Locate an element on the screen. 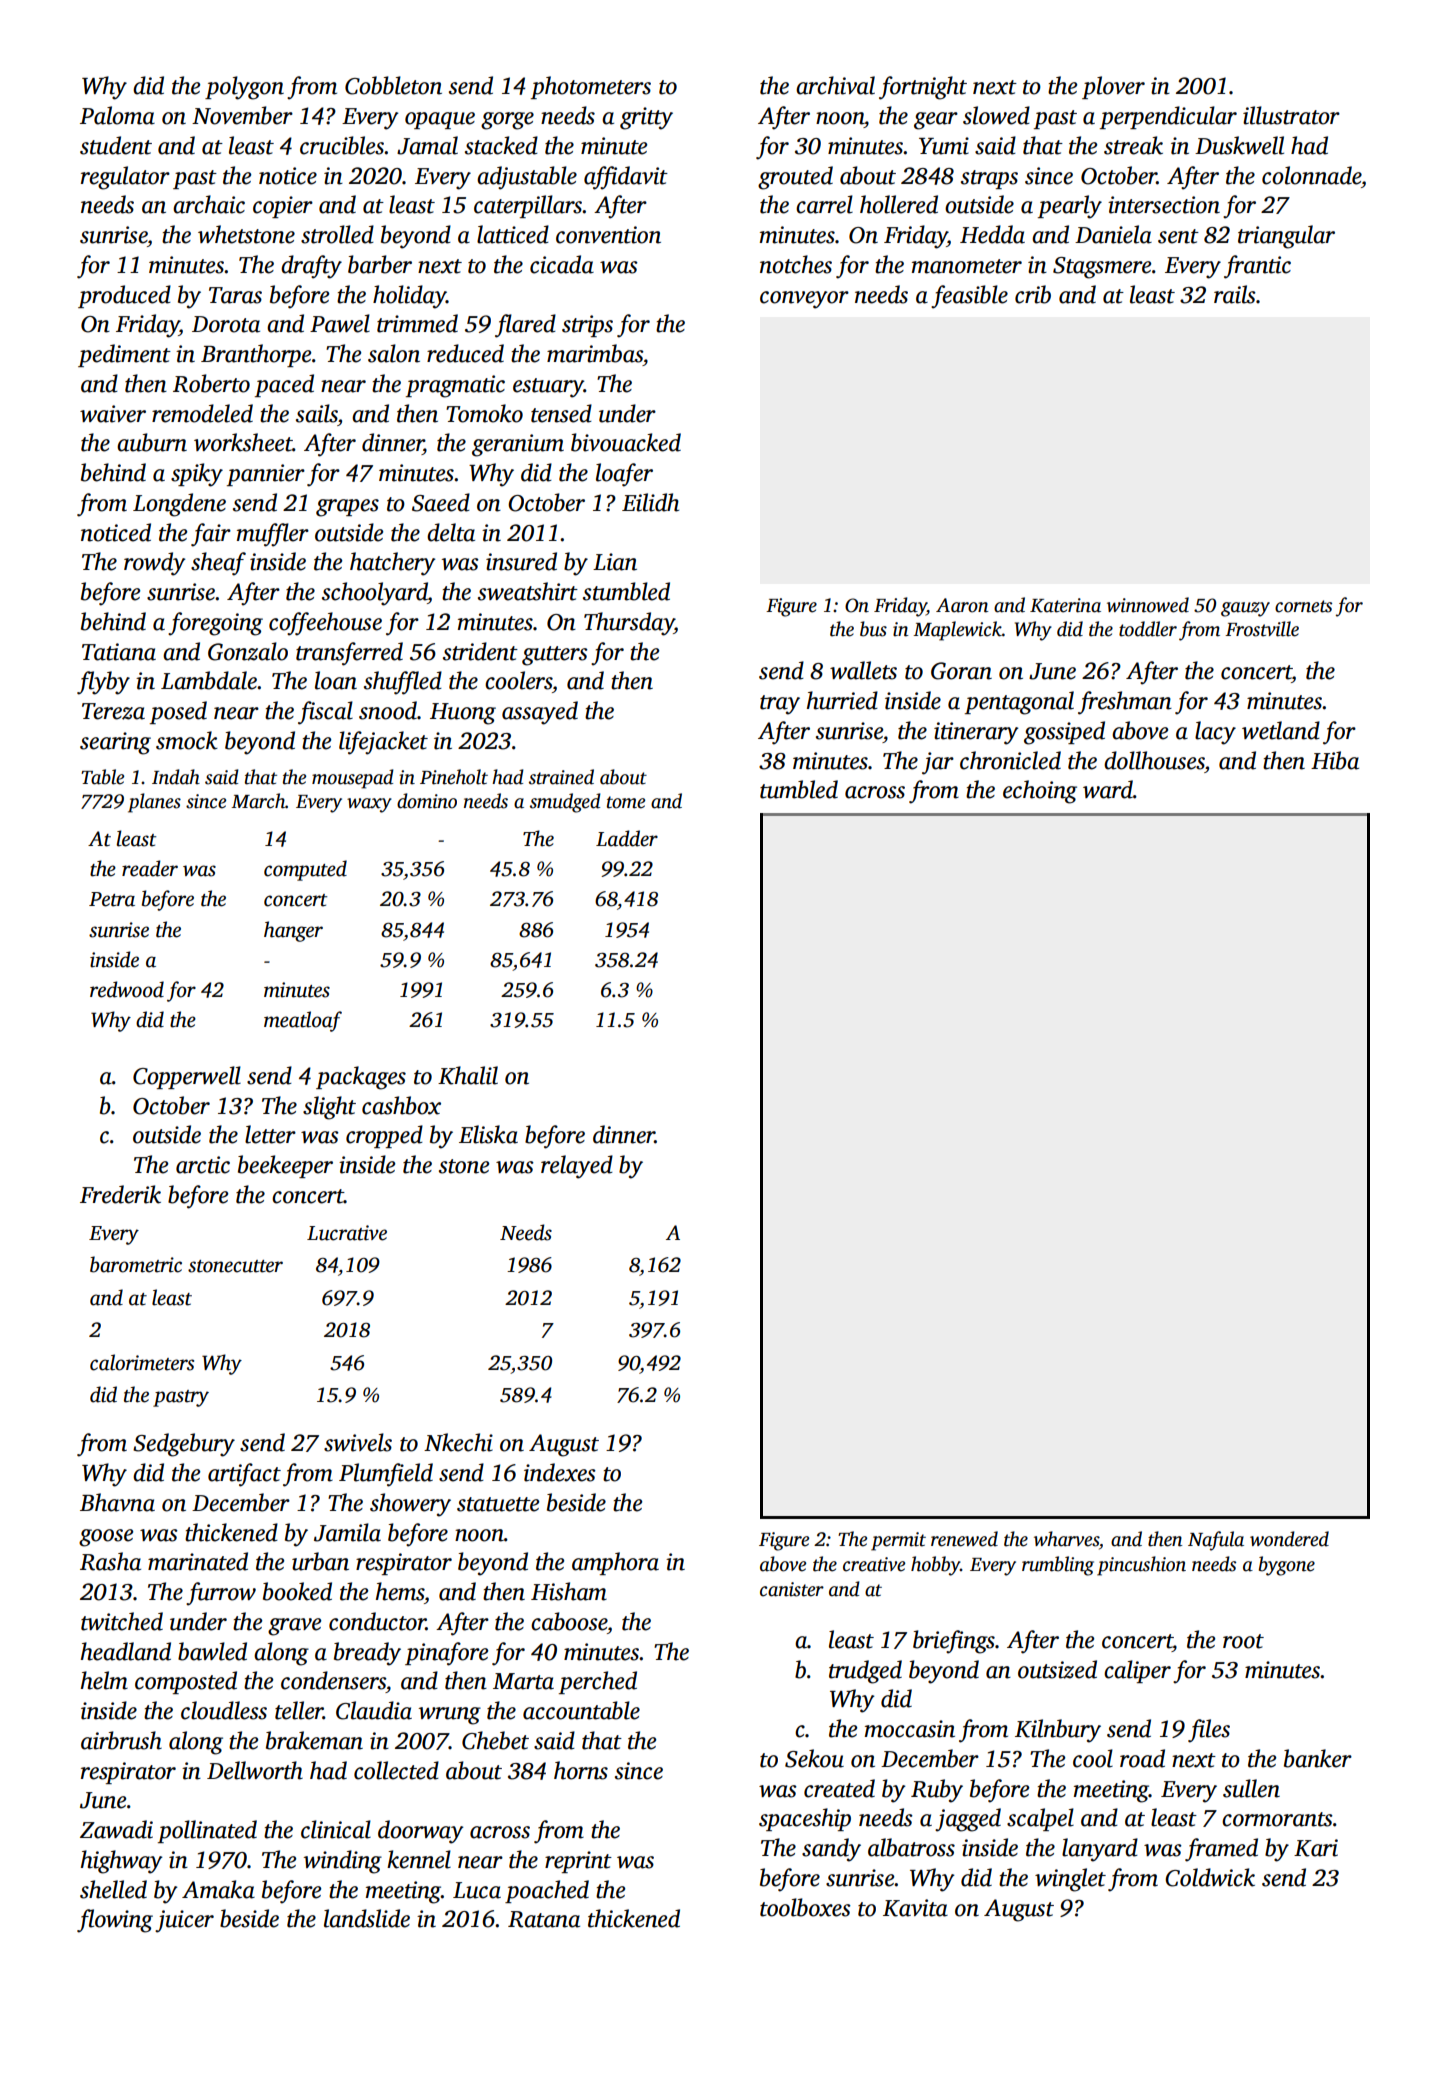  wondered is located at coordinates (1289, 1539).
